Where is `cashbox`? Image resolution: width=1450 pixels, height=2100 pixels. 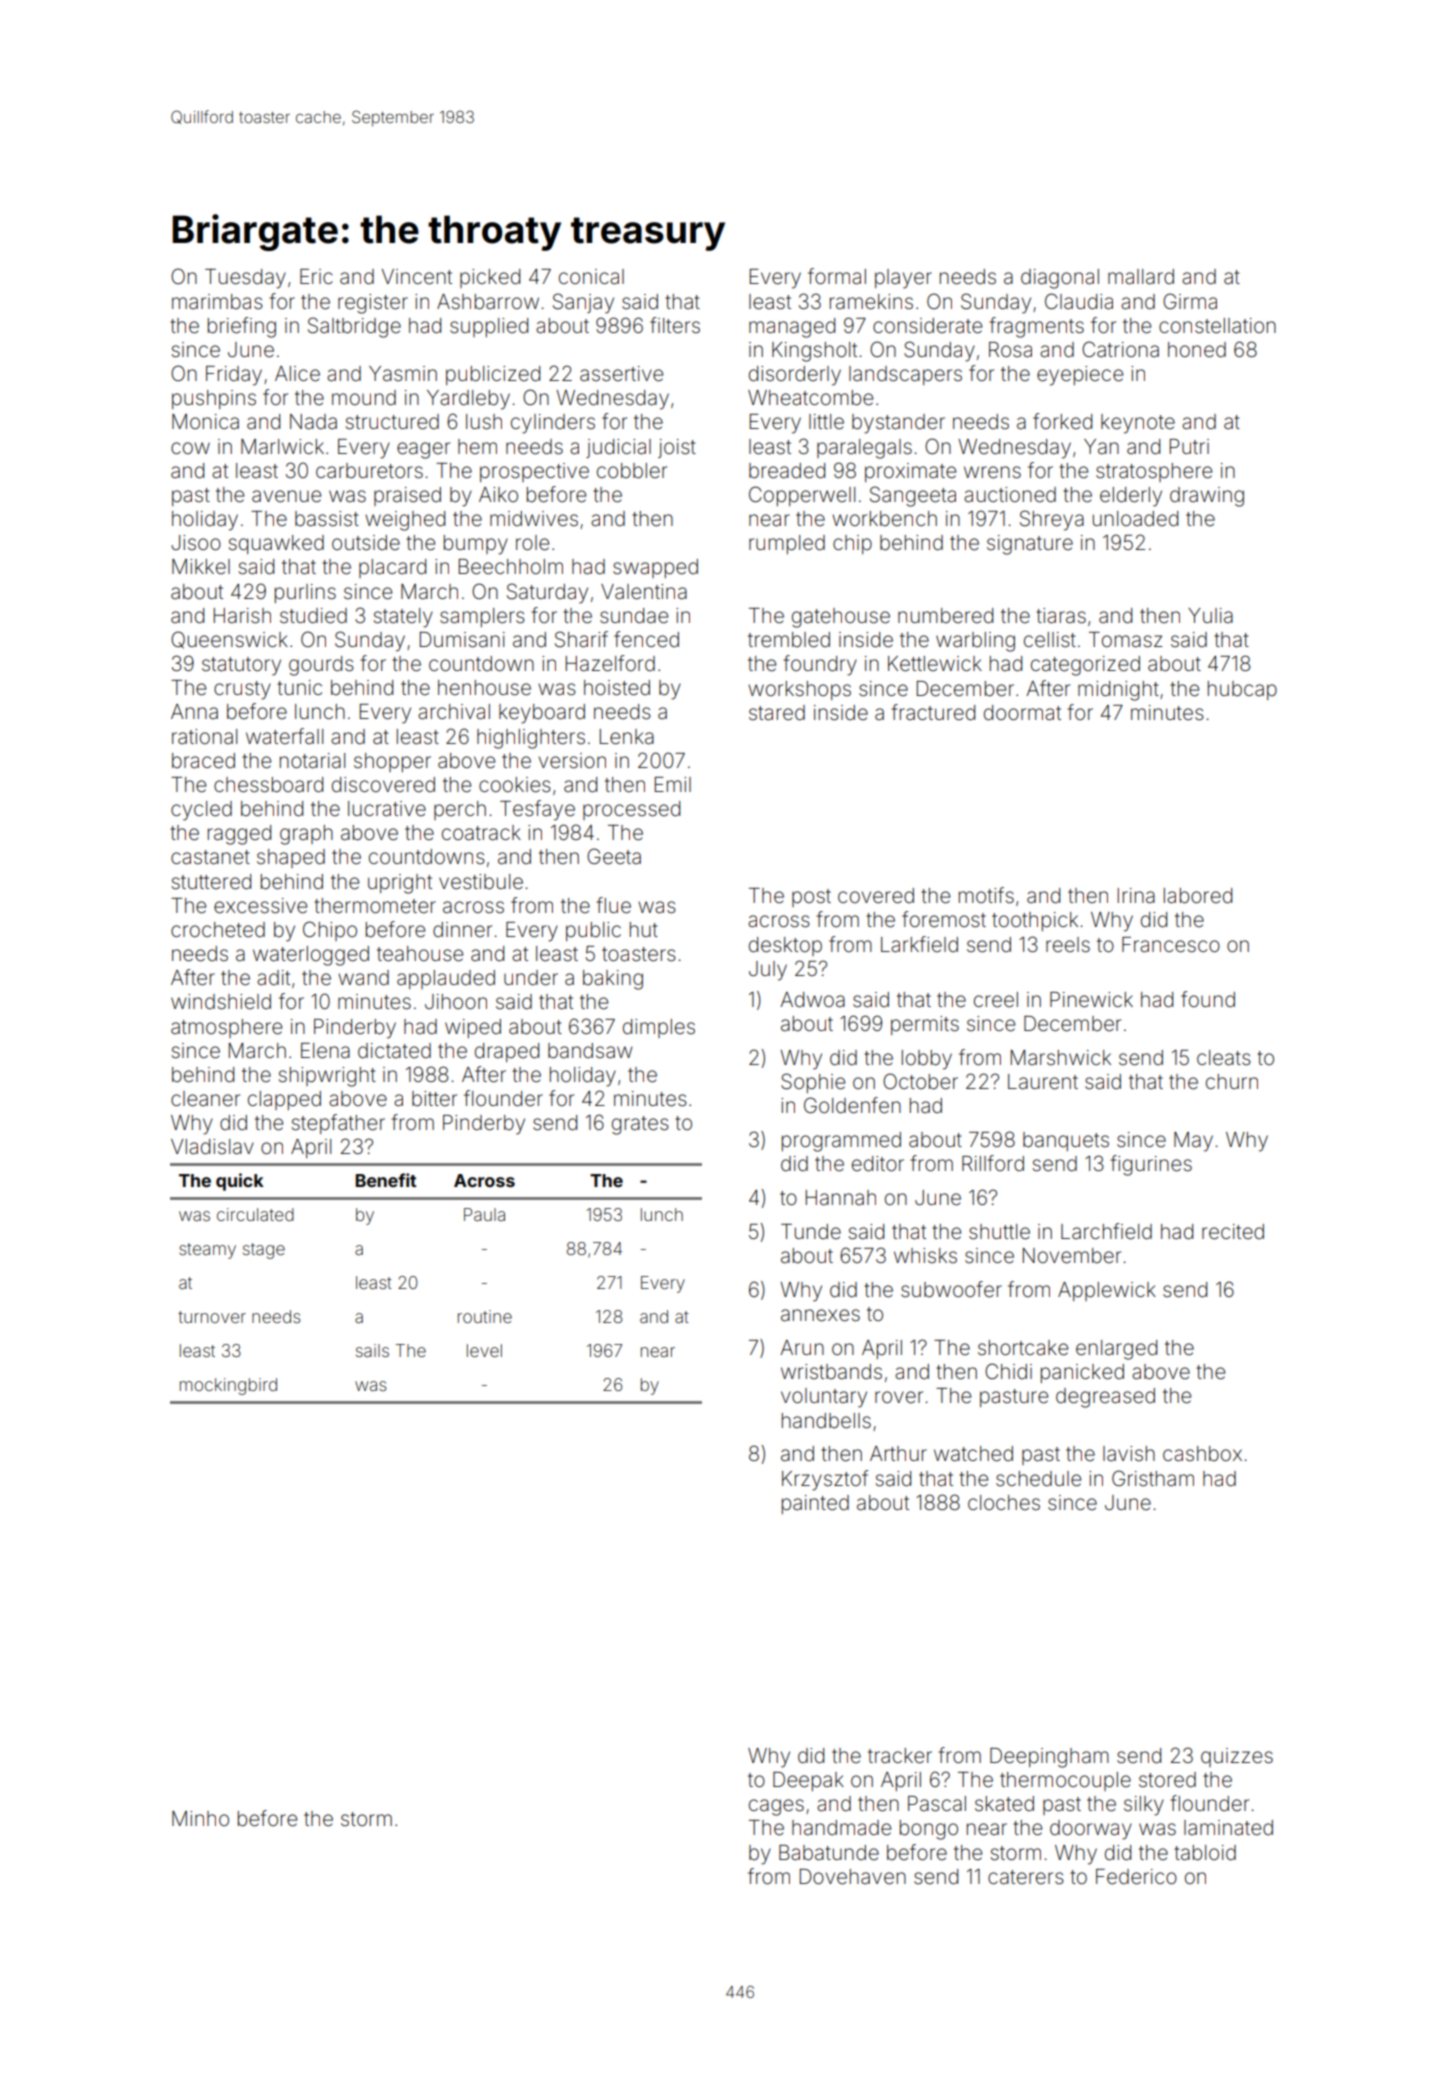 cashbox is located at coordinates (1202, 1453).
